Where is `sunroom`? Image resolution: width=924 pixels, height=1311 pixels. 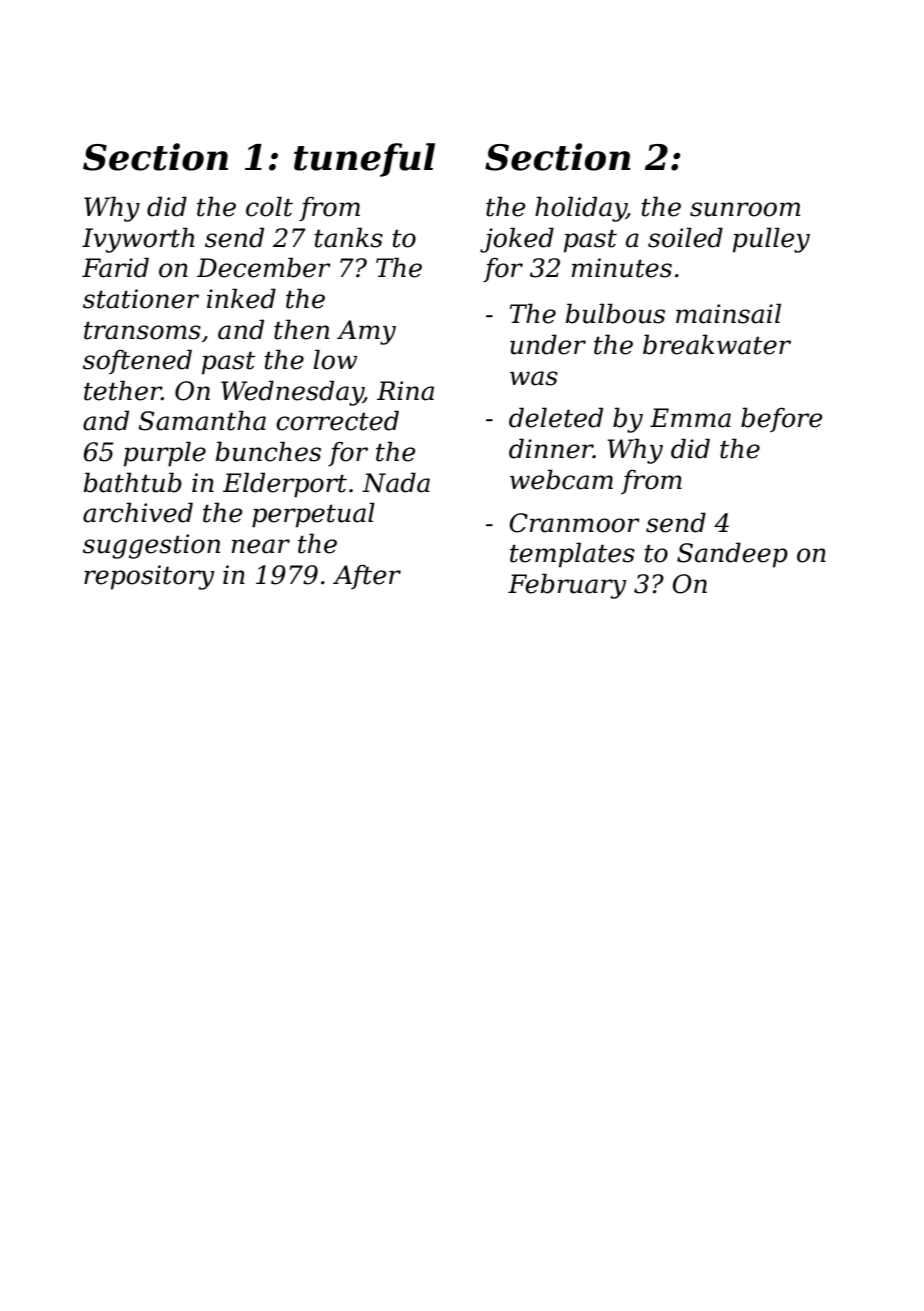
sunroom is located at coordinates (745, 209).
